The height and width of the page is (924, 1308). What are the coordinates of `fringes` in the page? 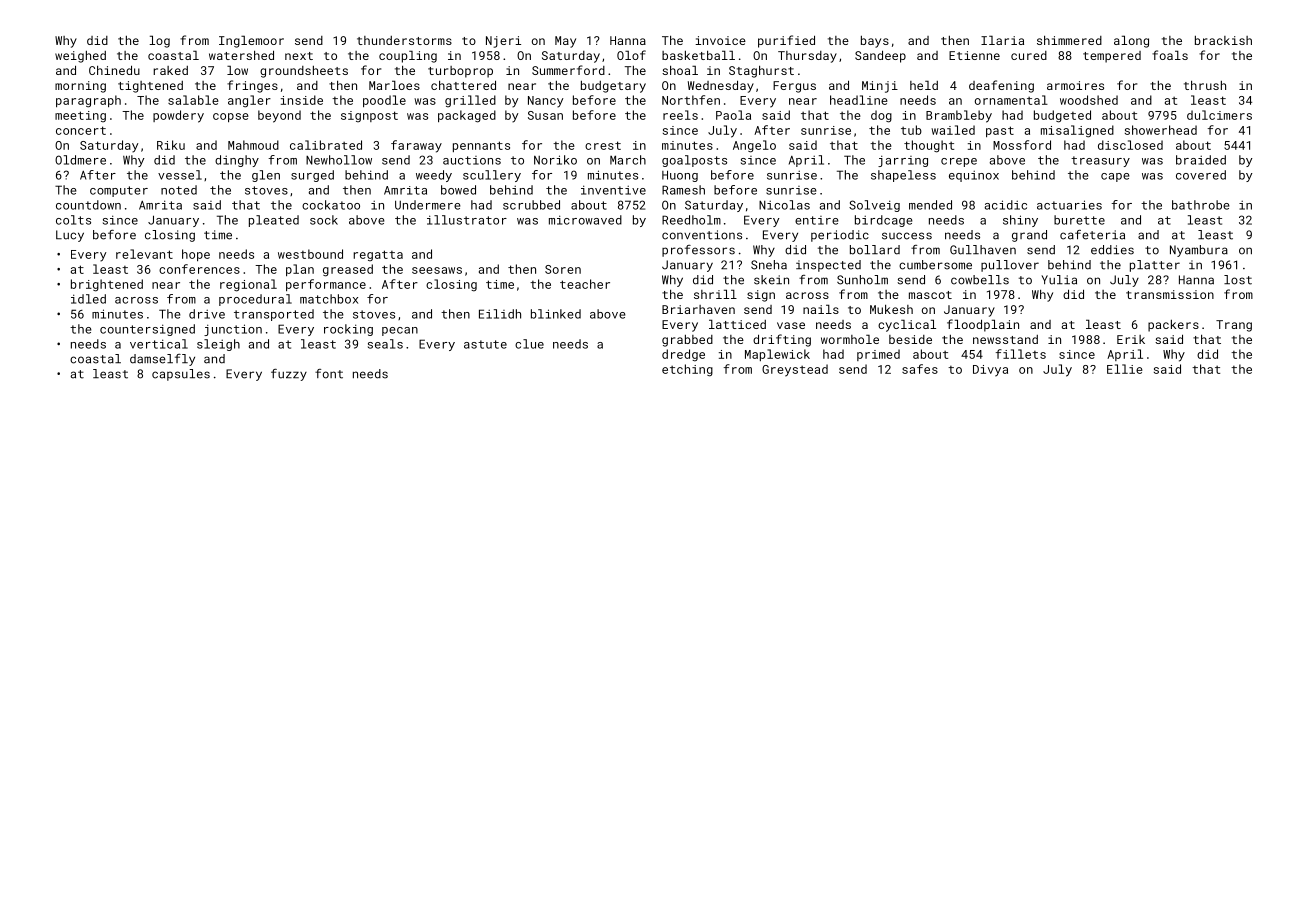 It's located at (252, 86).
